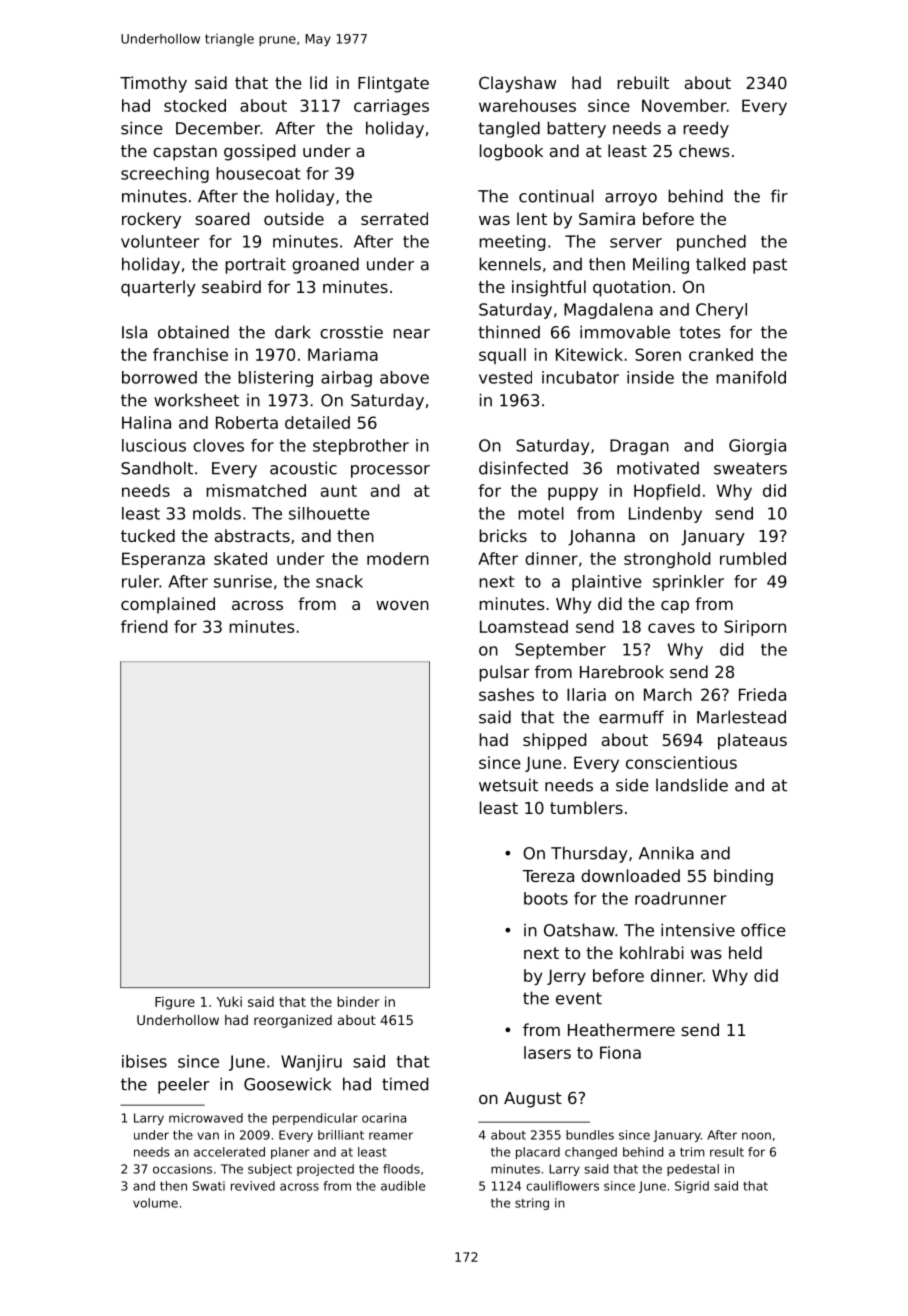 This page has height=1316, width=908. Describe the element at coordinates (403, 1186) in the page. I see `audible` at that location.
